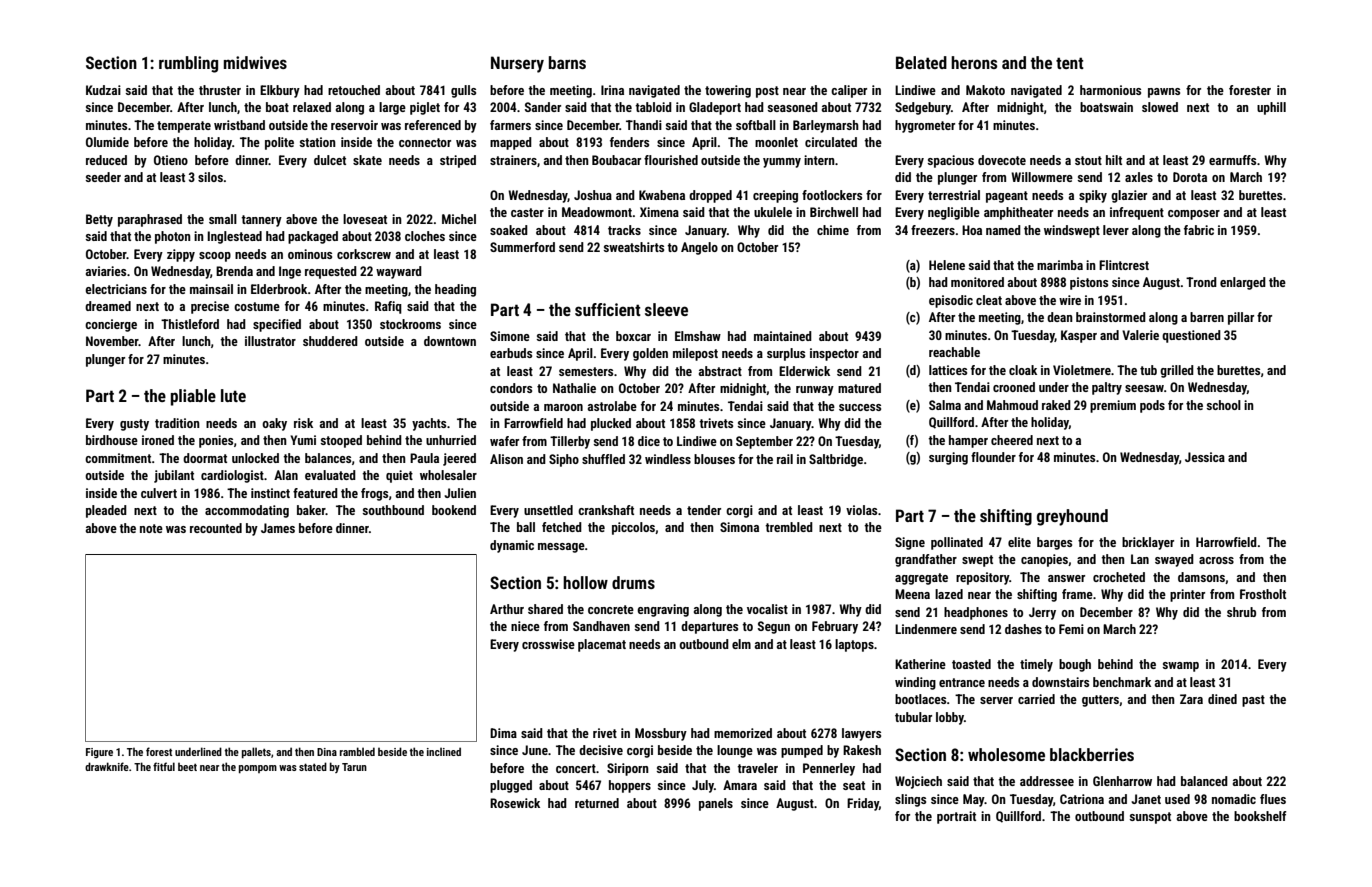 The width and height of the screenshot is (1372, 887). Describe the element at coordinates (188, 64) in the screenshot. I see `rumbling` at that location.
